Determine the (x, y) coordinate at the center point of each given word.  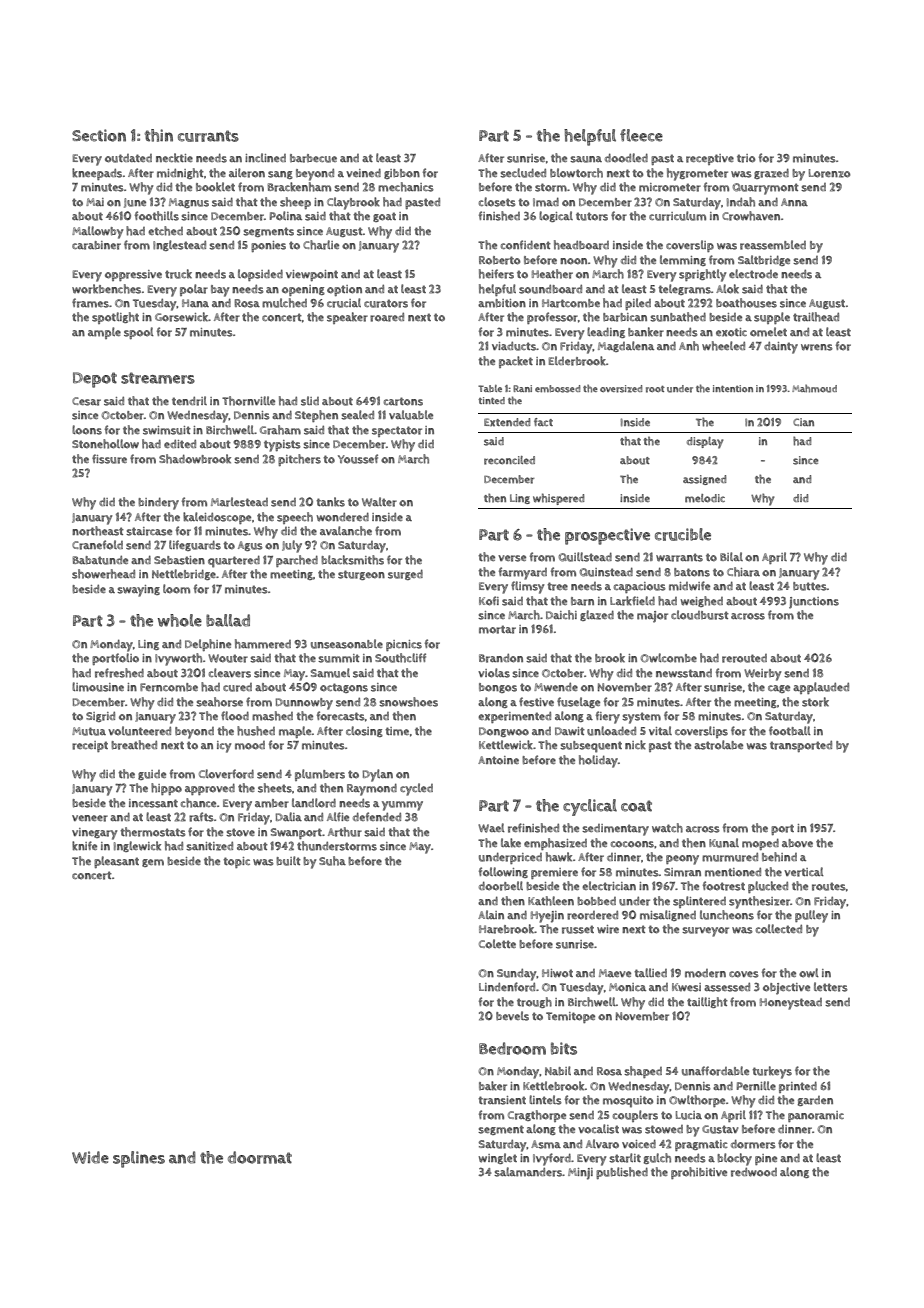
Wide (90, 1157)
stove (240, 832)
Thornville (248, 401)
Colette (497, 944)
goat (384, 217)
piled (638, 304)
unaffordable (715, 1071)
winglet (497, 1158)
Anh (689, 346)
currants (208, 136)
